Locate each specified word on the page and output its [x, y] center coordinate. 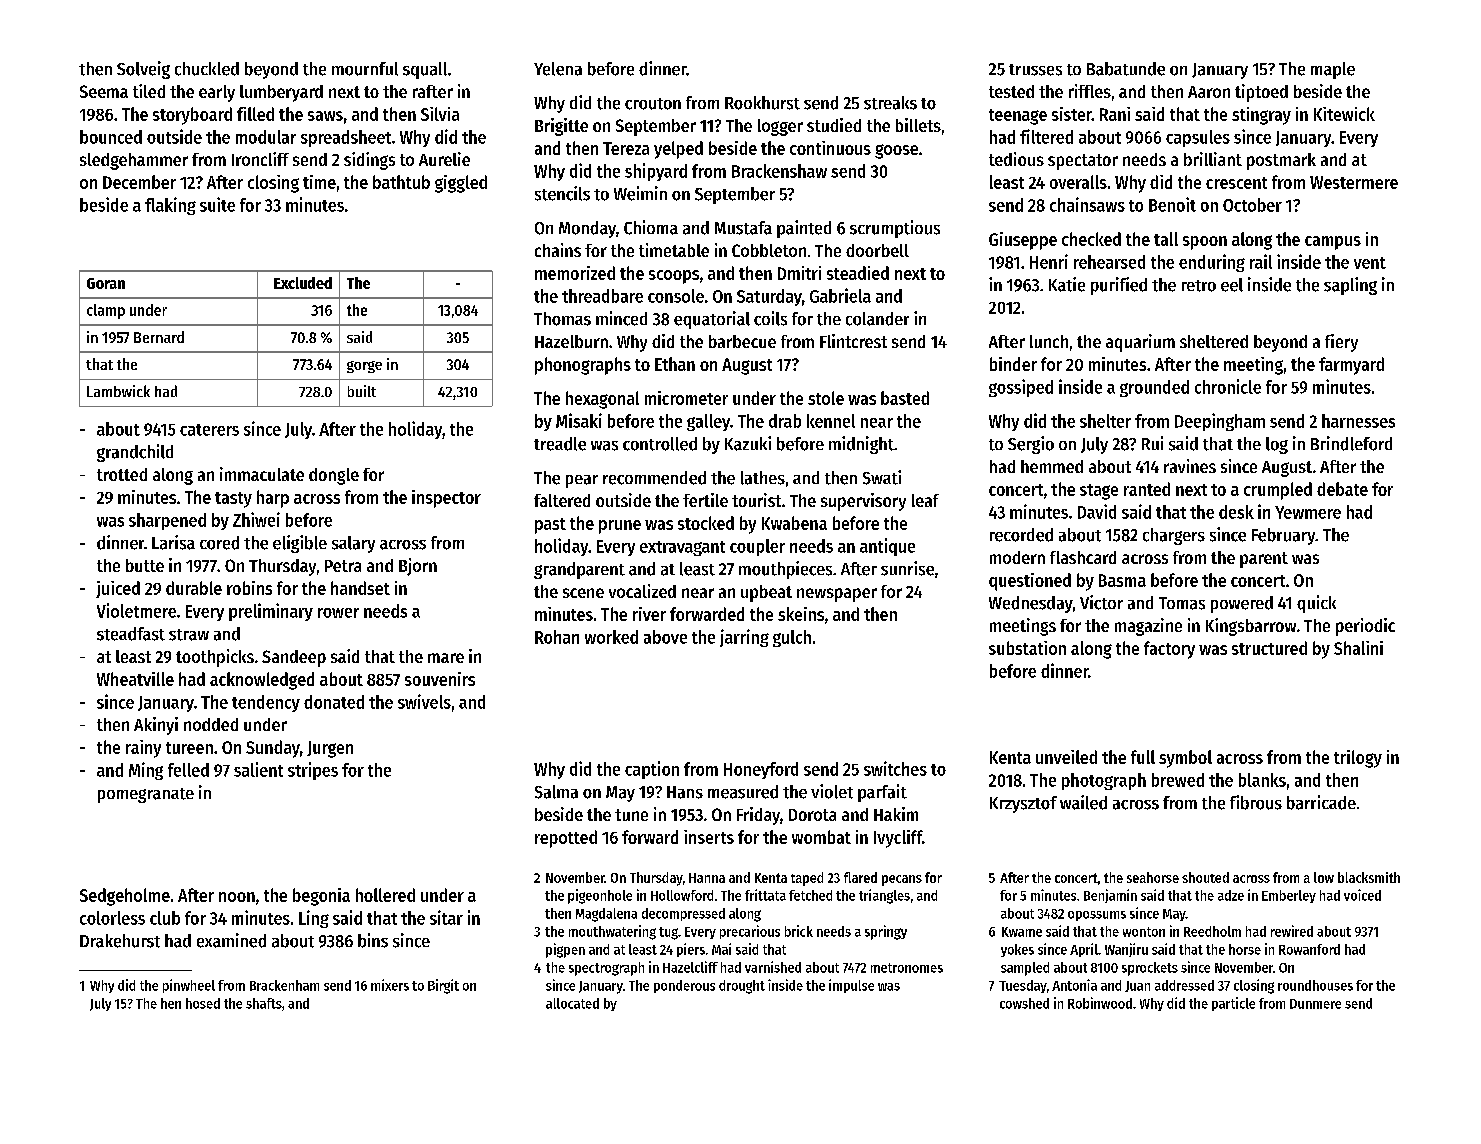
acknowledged [262, 681]
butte [145, 565]
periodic [1365, 627]
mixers [390, 985]
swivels [424, 701]
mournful [365, 69]
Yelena [558, 69]
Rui [1152, 443]
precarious [750, 932]
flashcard [1083, 557]
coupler [757, 547]
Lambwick [118, 391]
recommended [654, 478]
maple [1333, 70]
